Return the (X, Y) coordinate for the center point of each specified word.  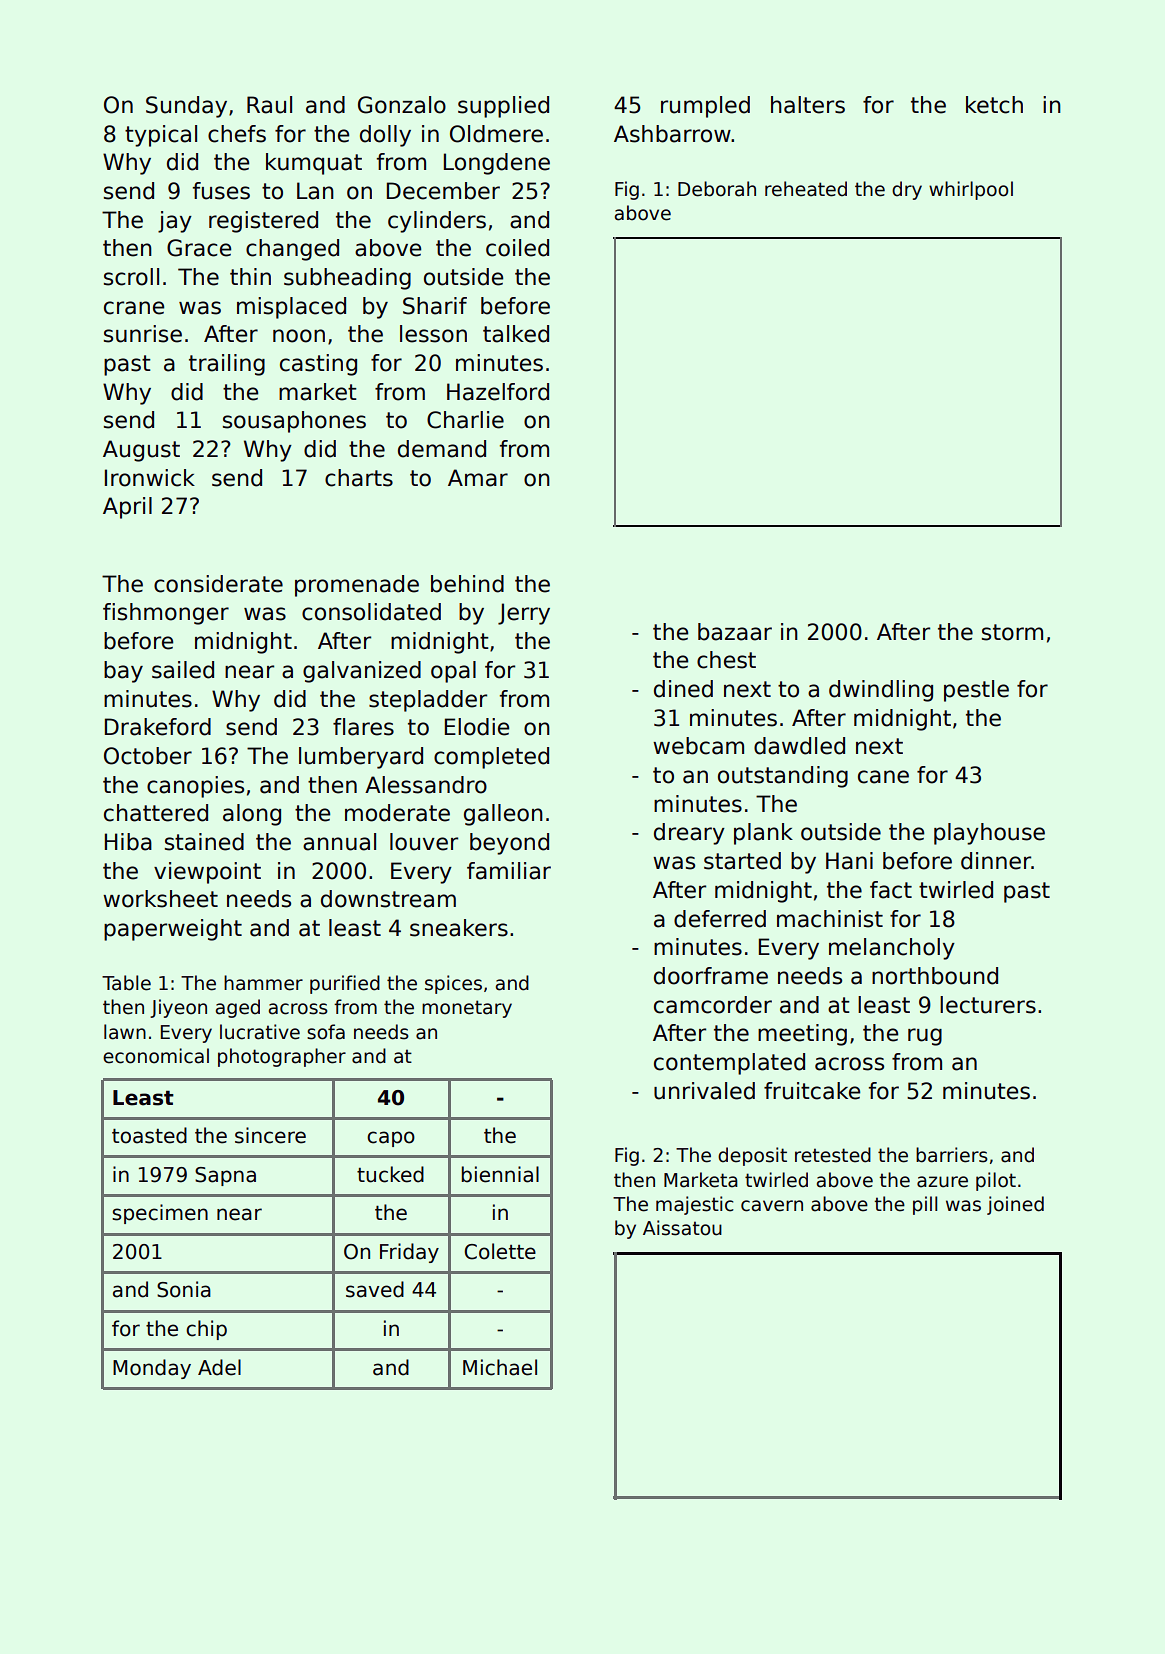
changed (292, 250)
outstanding (783, 777)
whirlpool (971, 190)
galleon (503, 815)
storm (1012, 632)
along (252, 815)
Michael (500, 1367)
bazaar (735, 632)
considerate (218, 584)
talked (516, 334)
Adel (219, 1367)
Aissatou (682, 1228)
